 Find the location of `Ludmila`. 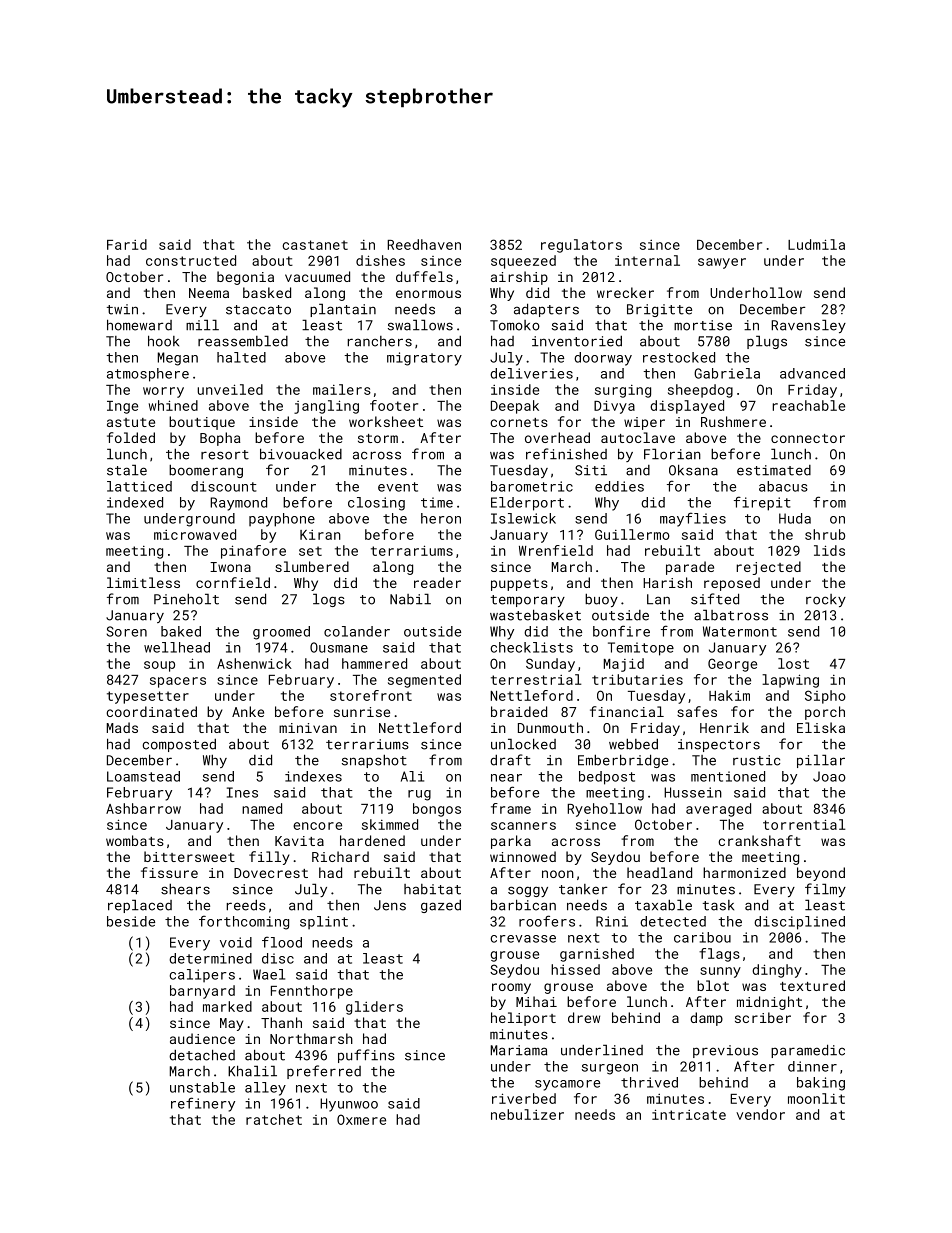

Ludmila is located at coordinates (816, 244).
